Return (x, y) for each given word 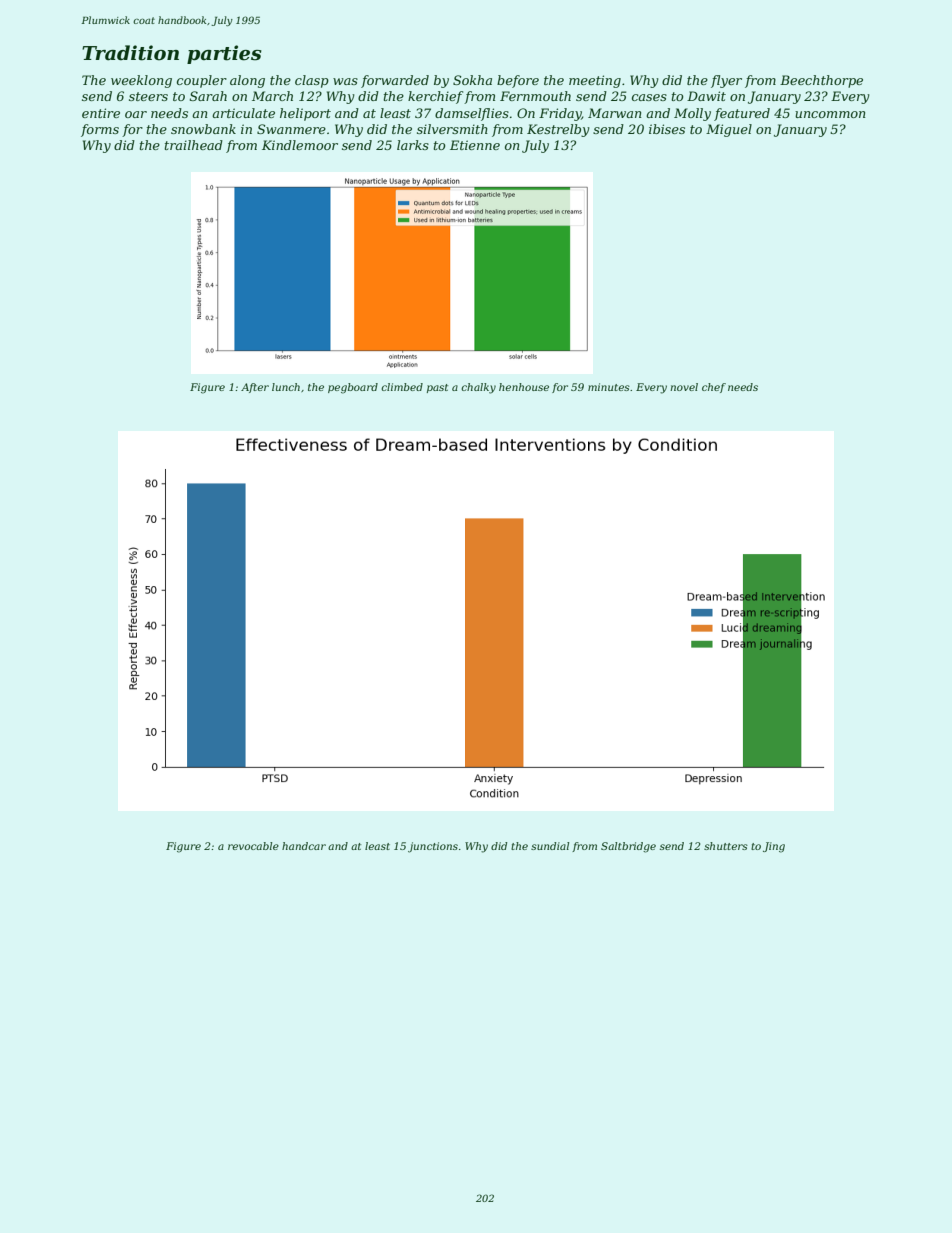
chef (714, 388)
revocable (253, 846)
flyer (726, 81)
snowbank (203, 129)
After (255, 388)
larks (413, 145)
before (518, 81)
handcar (304, 846)
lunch (286, 387)
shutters (726, 846)
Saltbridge (628, 847)
